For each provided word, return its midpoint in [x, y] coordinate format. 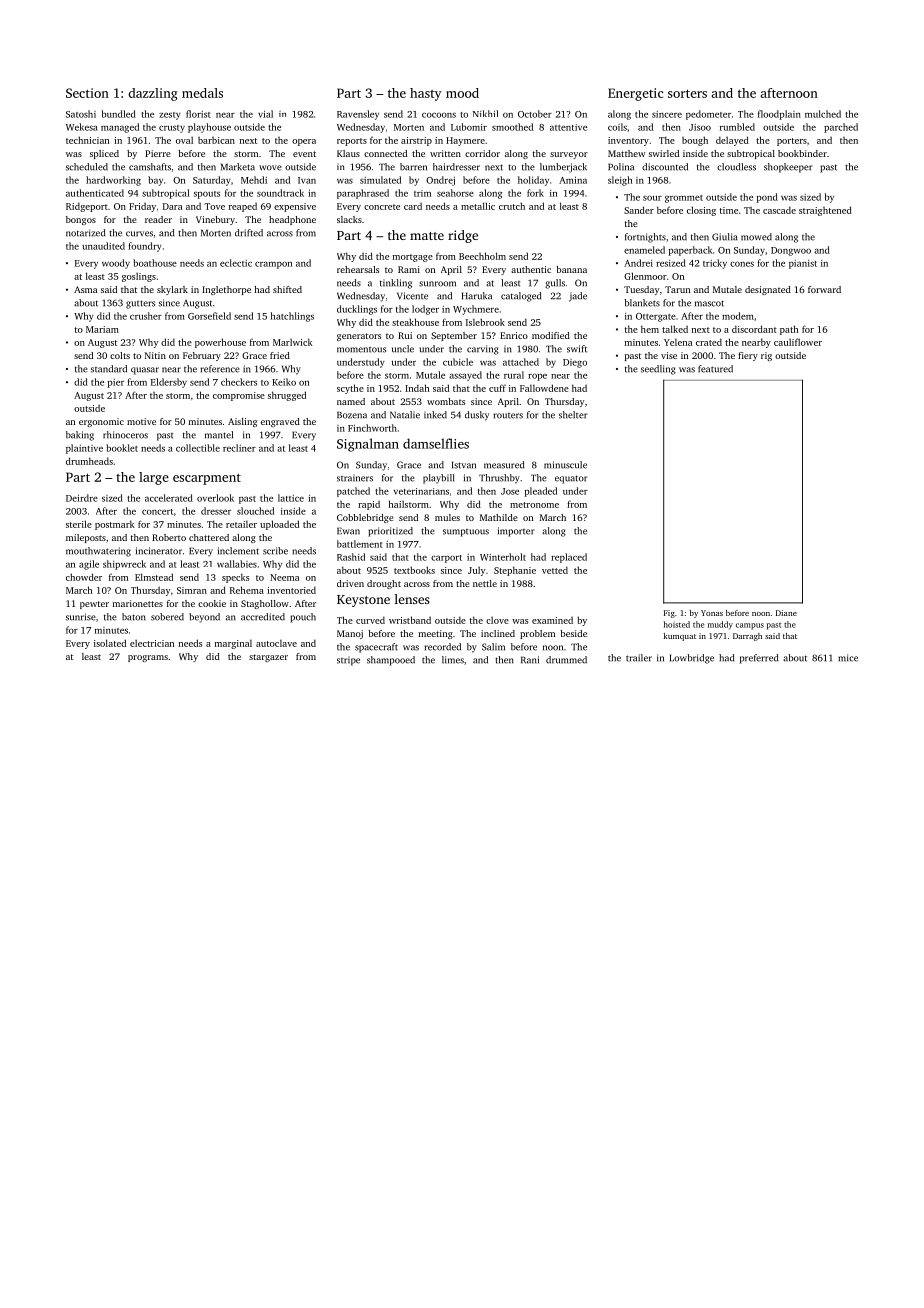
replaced [569, 558]
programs [148, 658]
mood [462, 93]
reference [220, 369]
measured [504, 465]
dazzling [153, 94]
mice [848, 658]
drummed [566, 660]
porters [792, 142]
